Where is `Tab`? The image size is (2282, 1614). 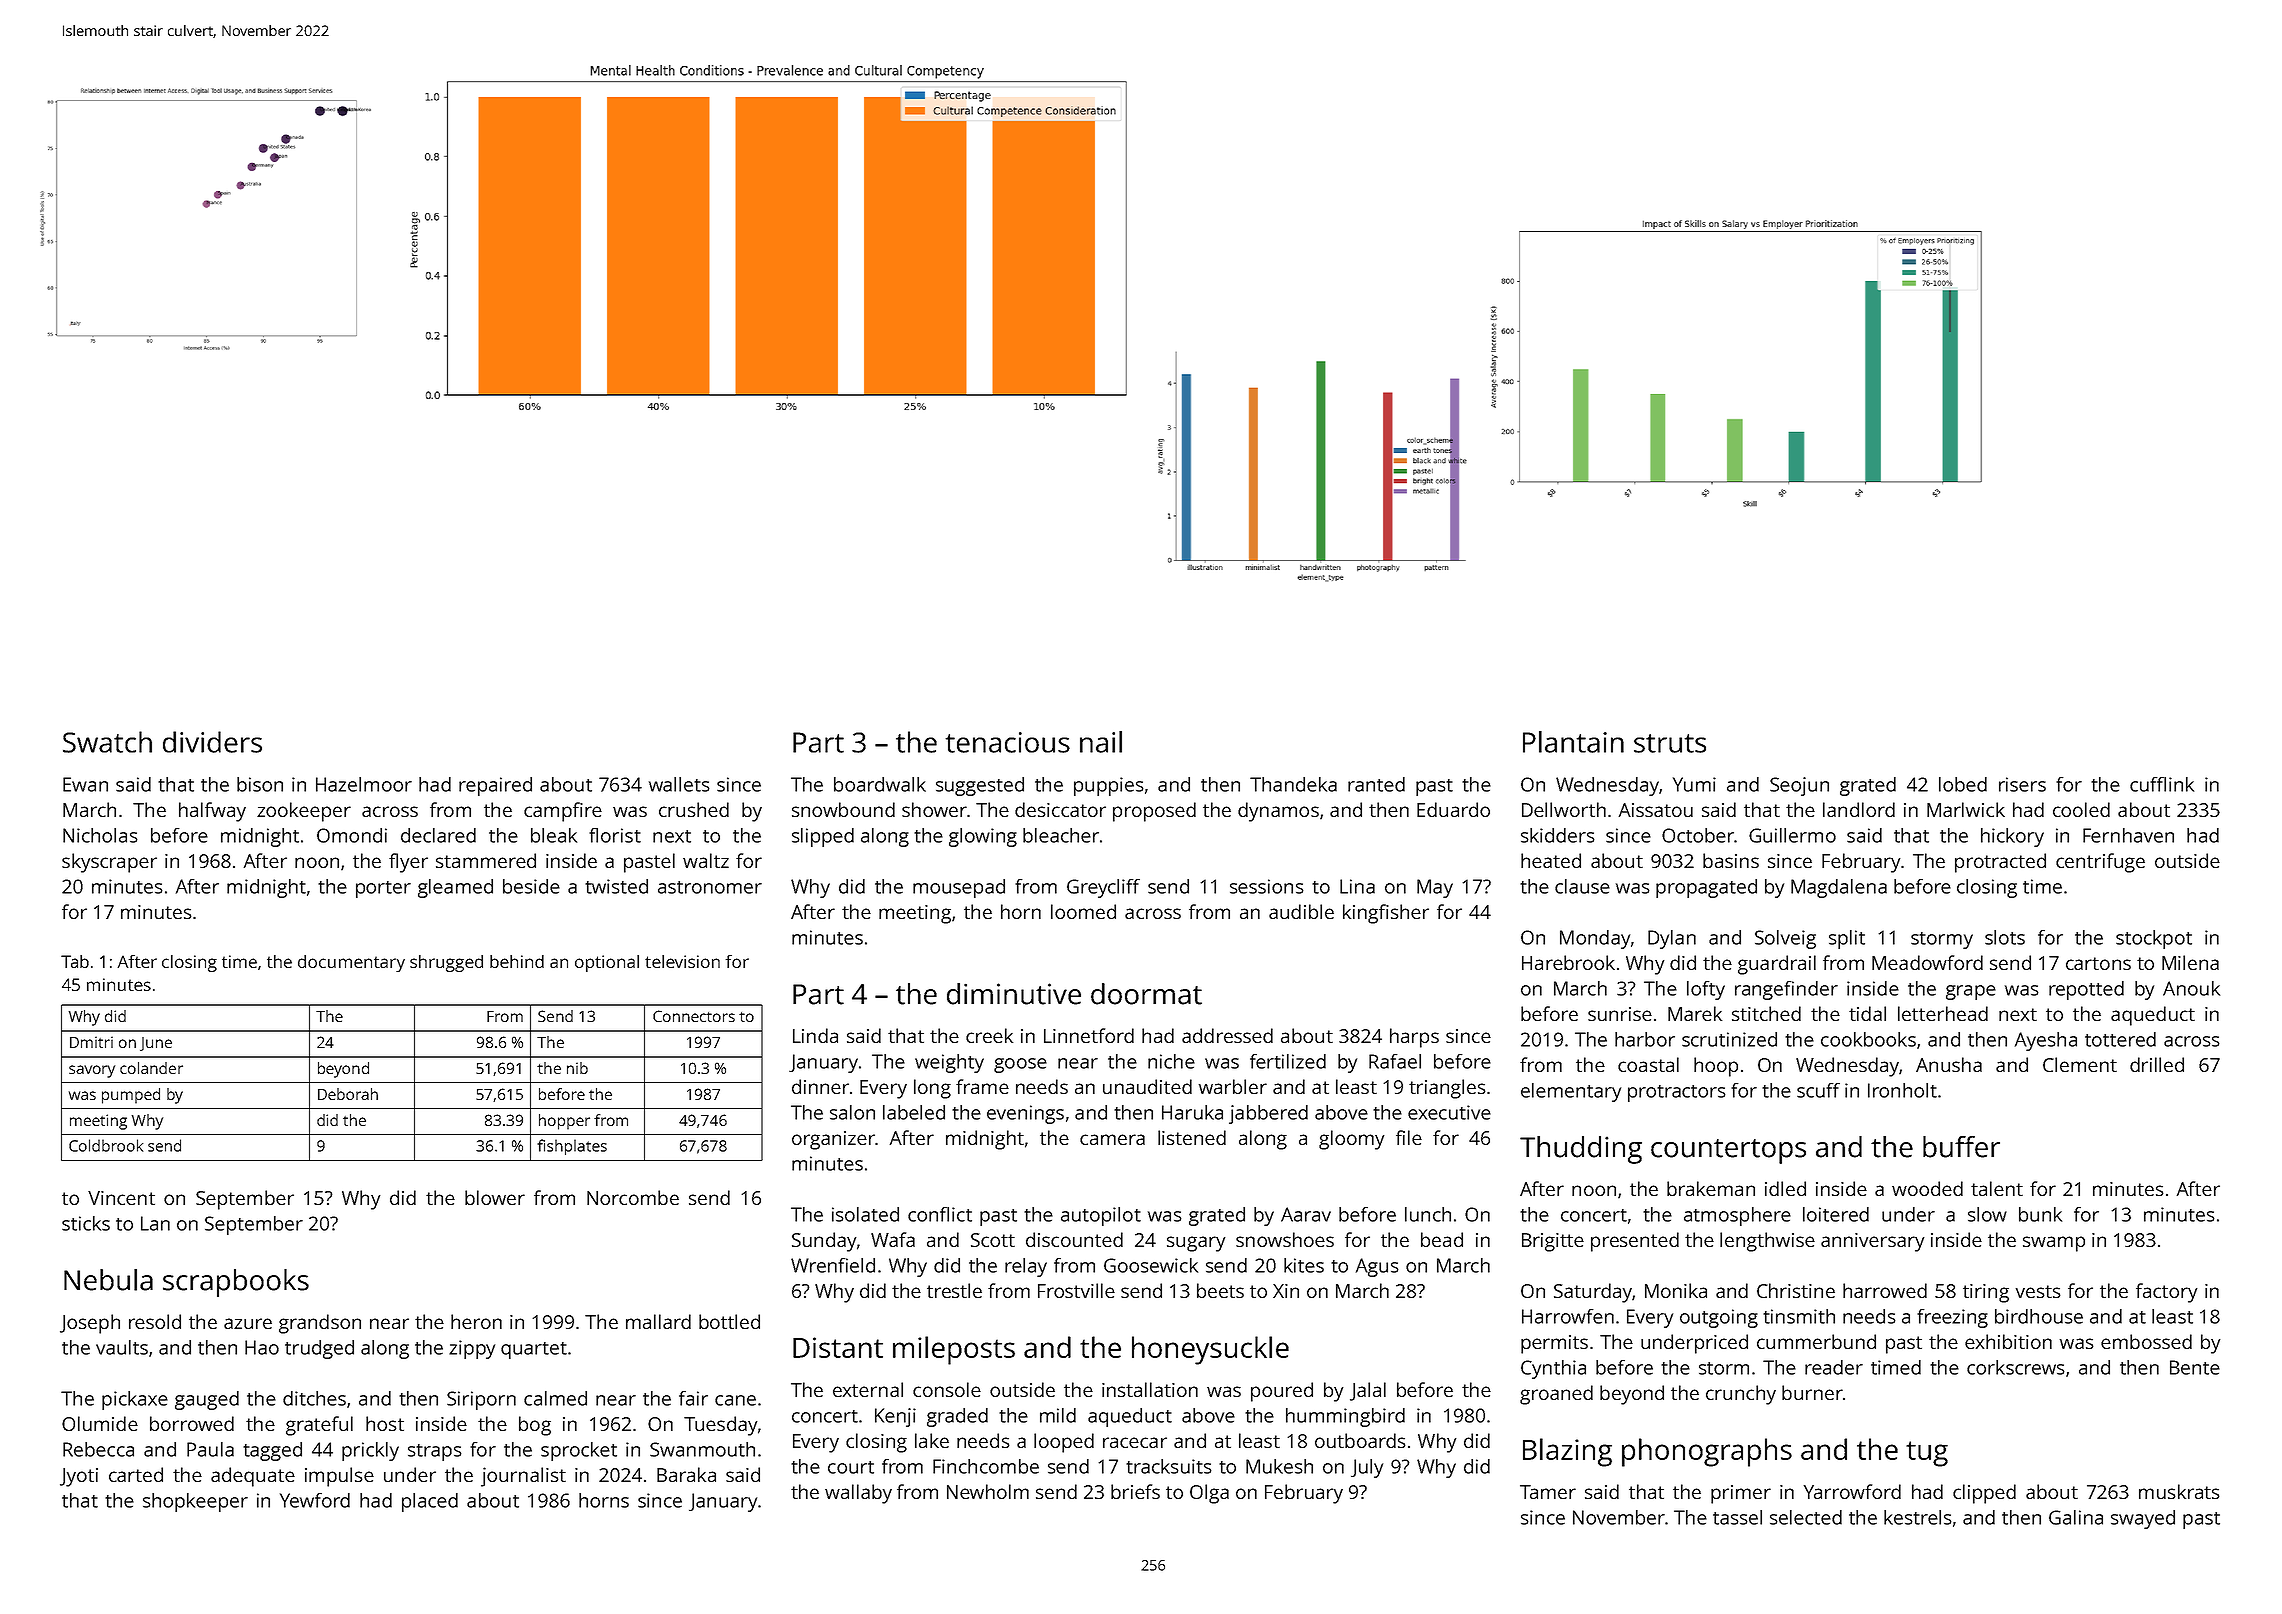
Tab is located at coordinates (75, 961).
